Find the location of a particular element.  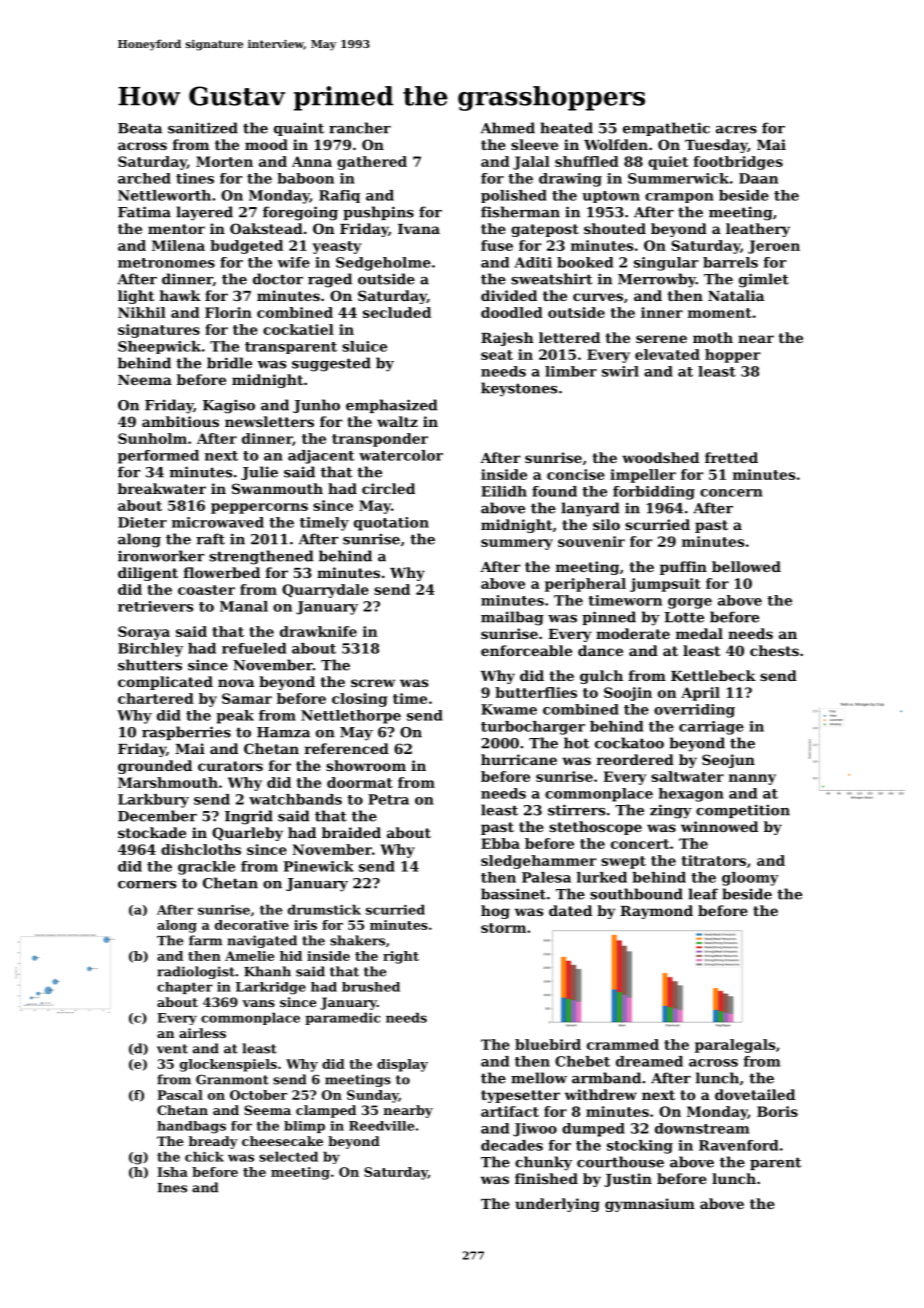

Beata is located at coordinates (140, 128).
